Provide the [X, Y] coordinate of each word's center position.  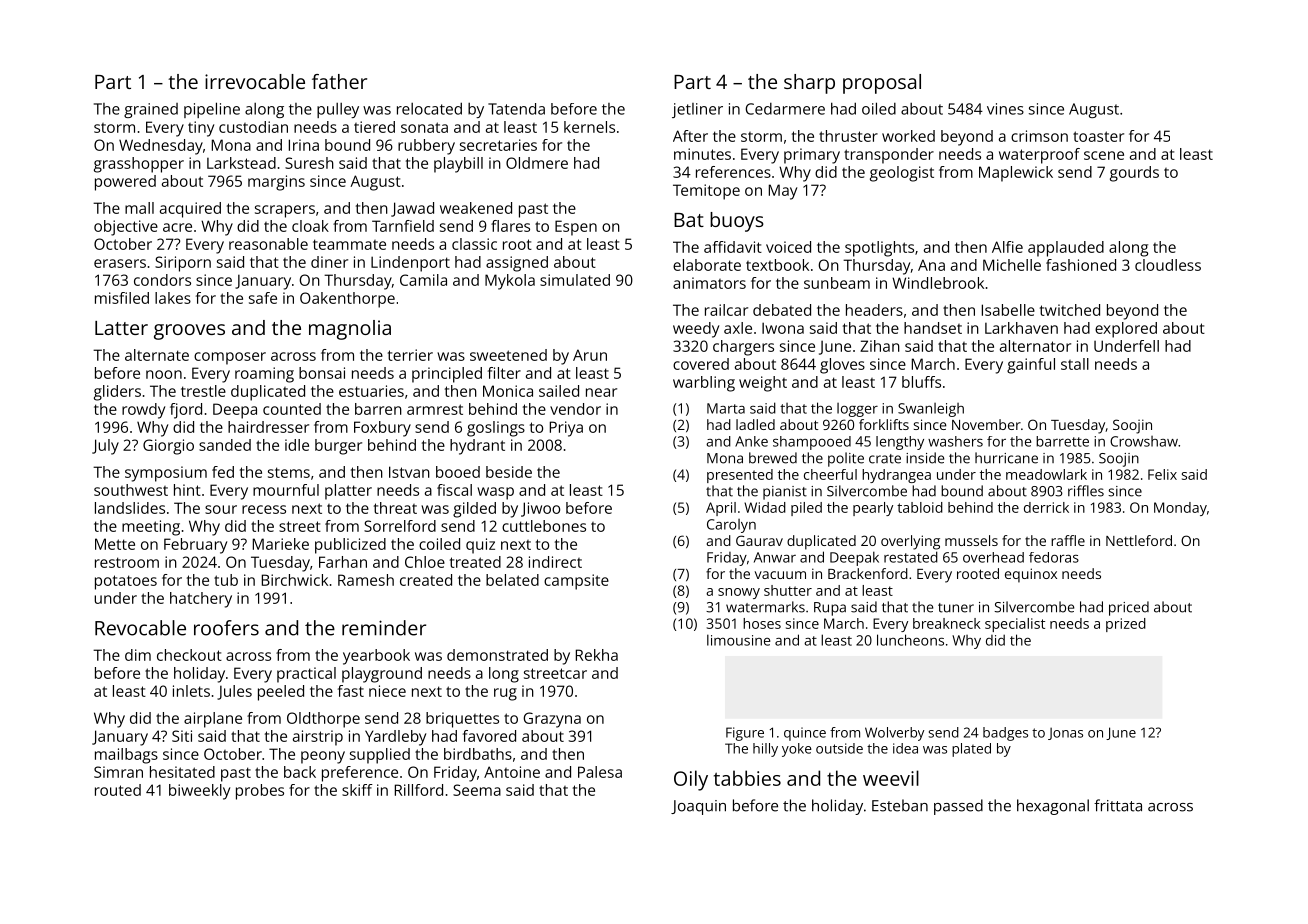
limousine [738, 640]
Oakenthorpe [347, 300]
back [300, 772]
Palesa [600, 772]
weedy [696, 330]
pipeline [212, 110]
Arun [590, 355]
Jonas [1065, 734]
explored [1126, 330]
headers [874, 310]
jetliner [697, 110]
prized [1126, 625]
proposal [882, 84]
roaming [264, 375]
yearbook [376, 657]
